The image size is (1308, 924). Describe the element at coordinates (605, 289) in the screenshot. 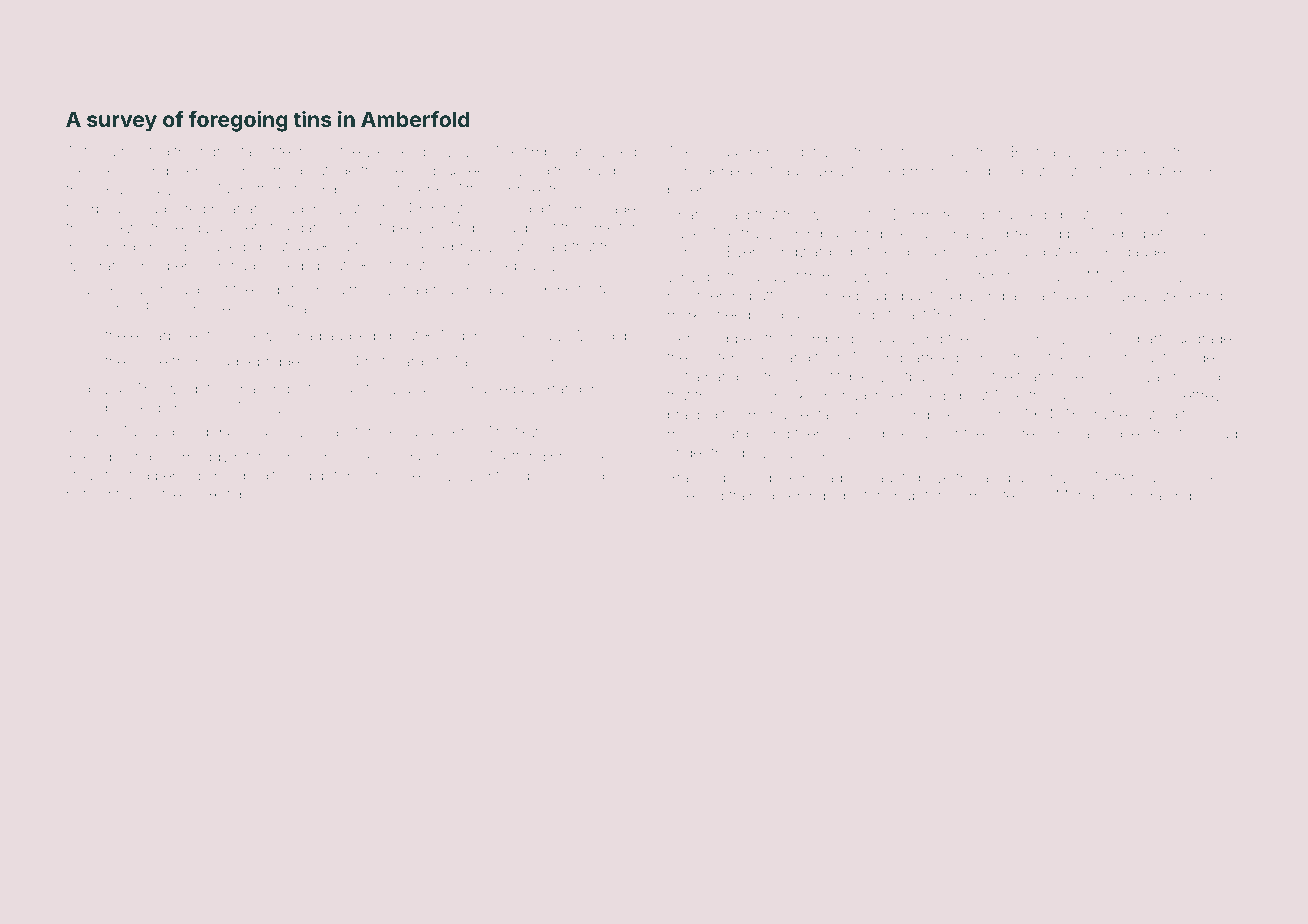

I see `footballs` at that location.
